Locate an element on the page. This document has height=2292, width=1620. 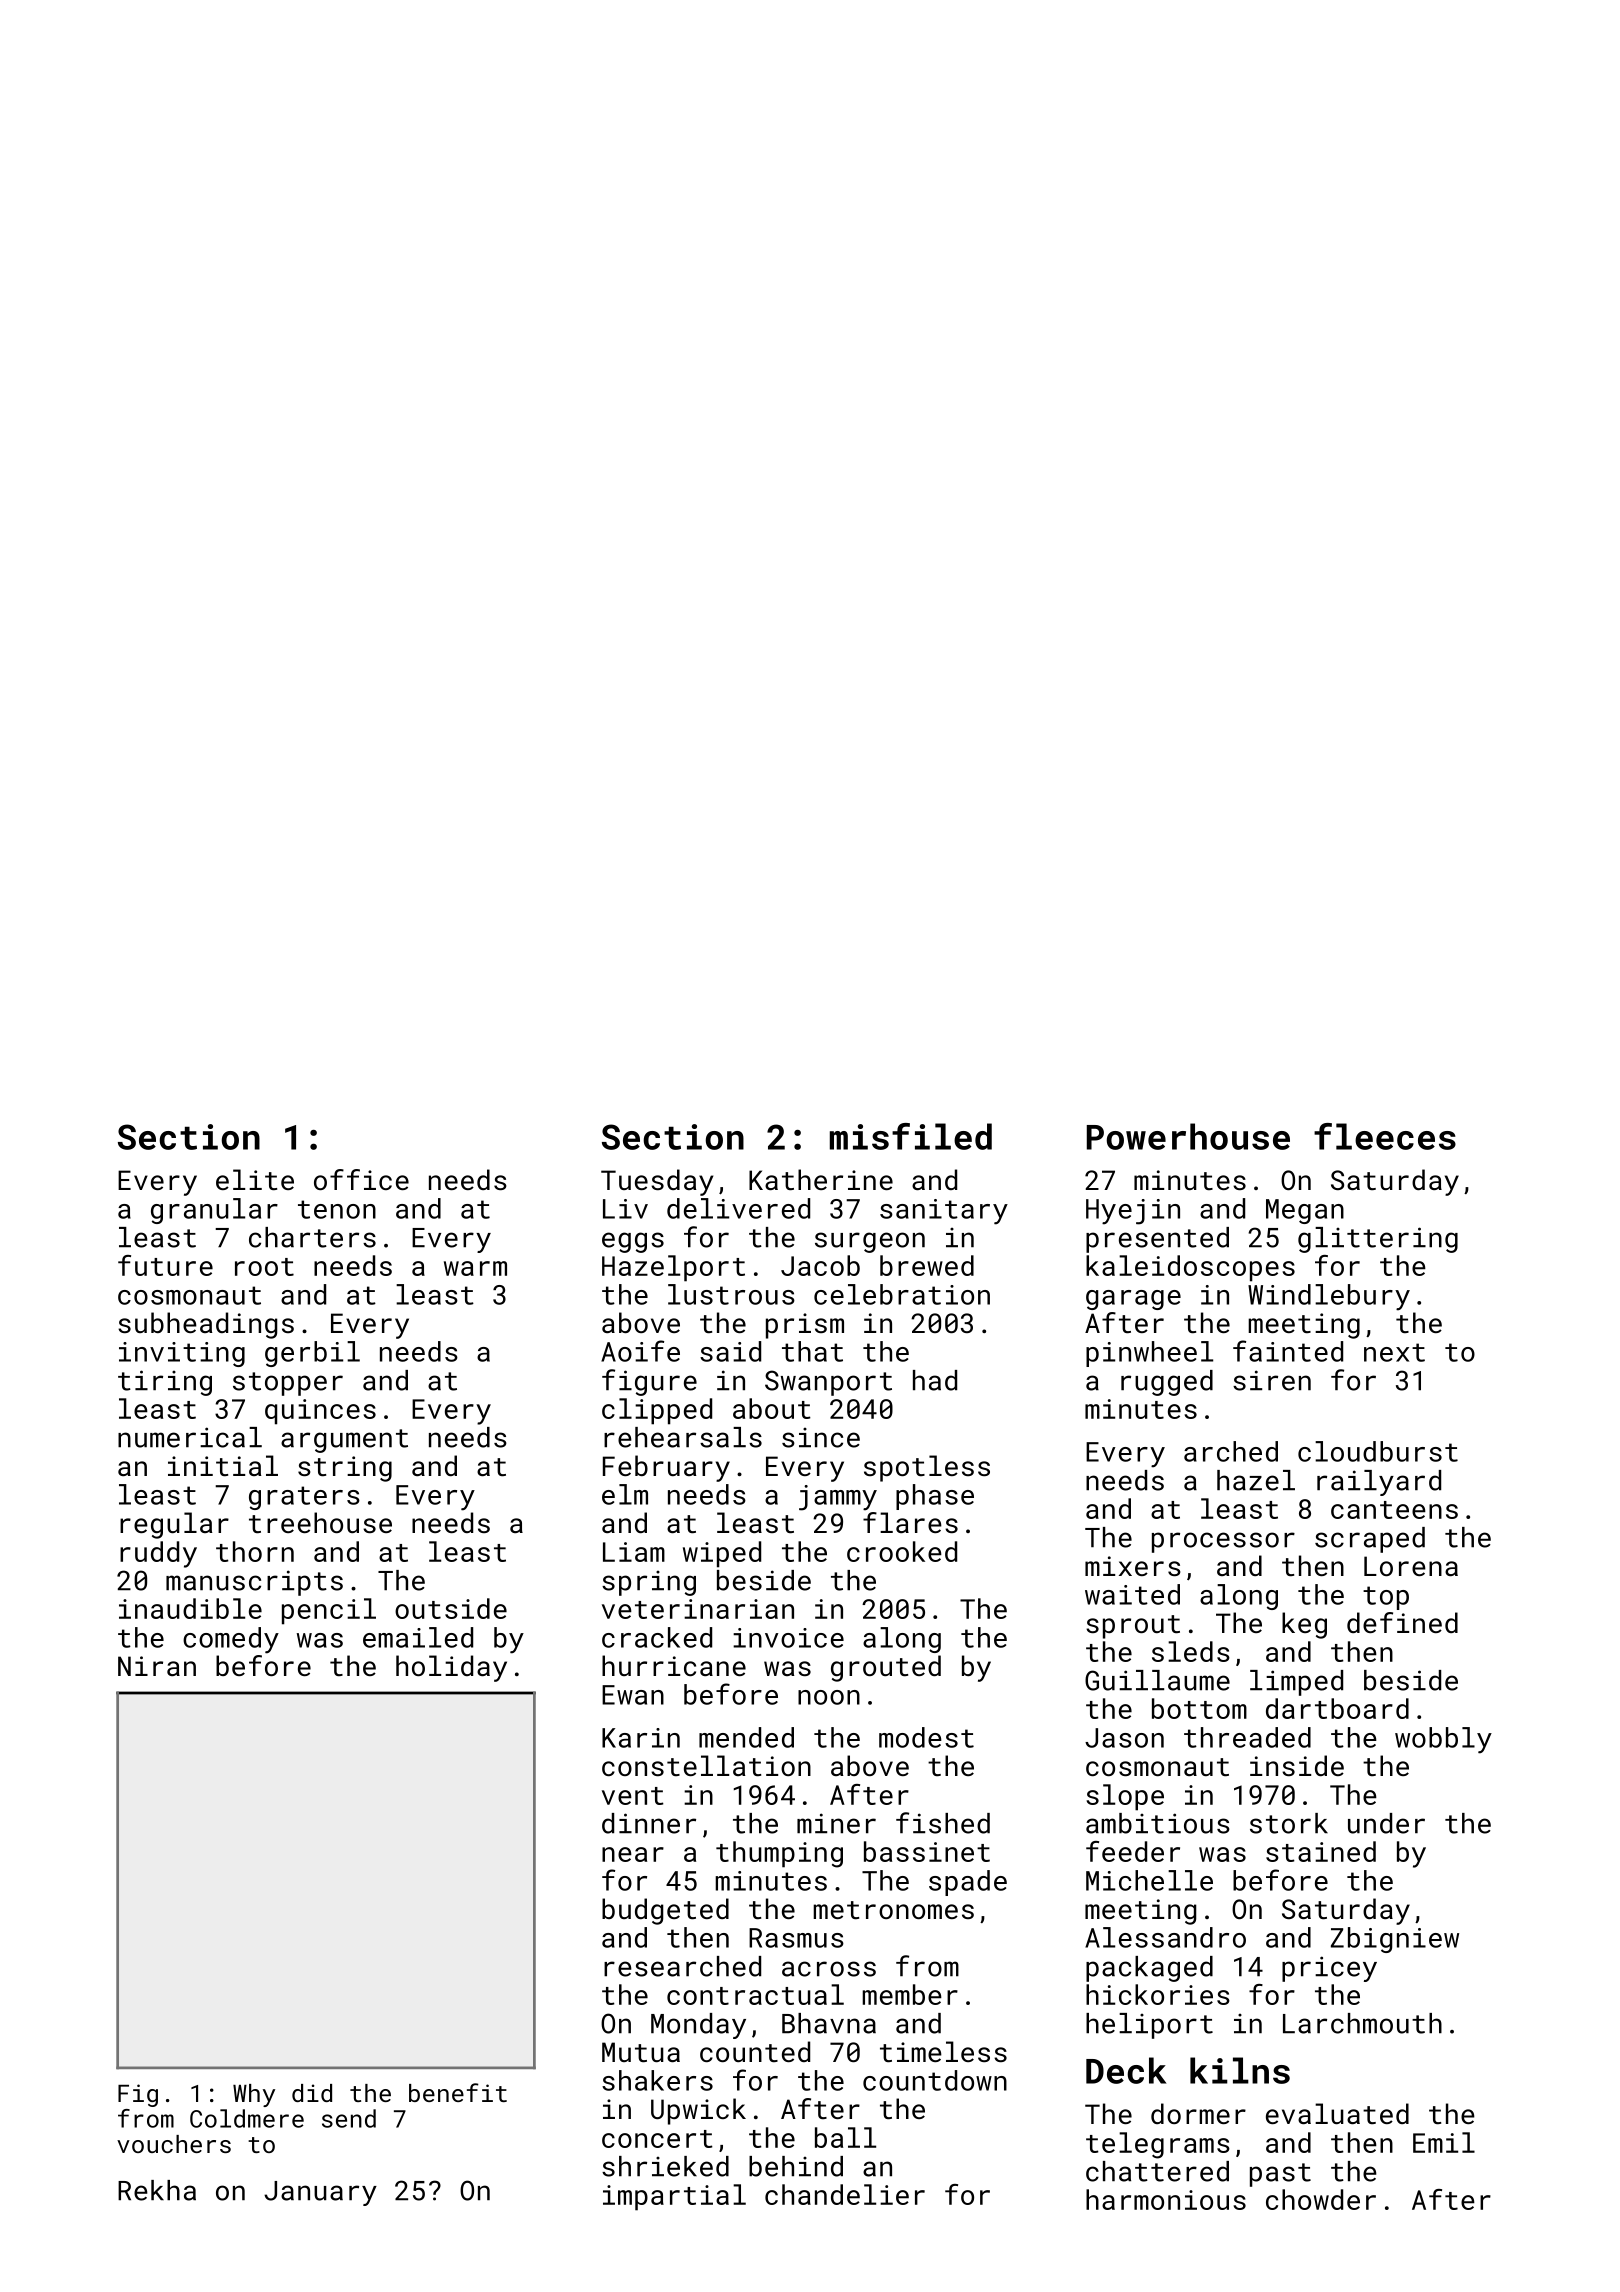
fleeces is located at coordinates (1385, 1136).
